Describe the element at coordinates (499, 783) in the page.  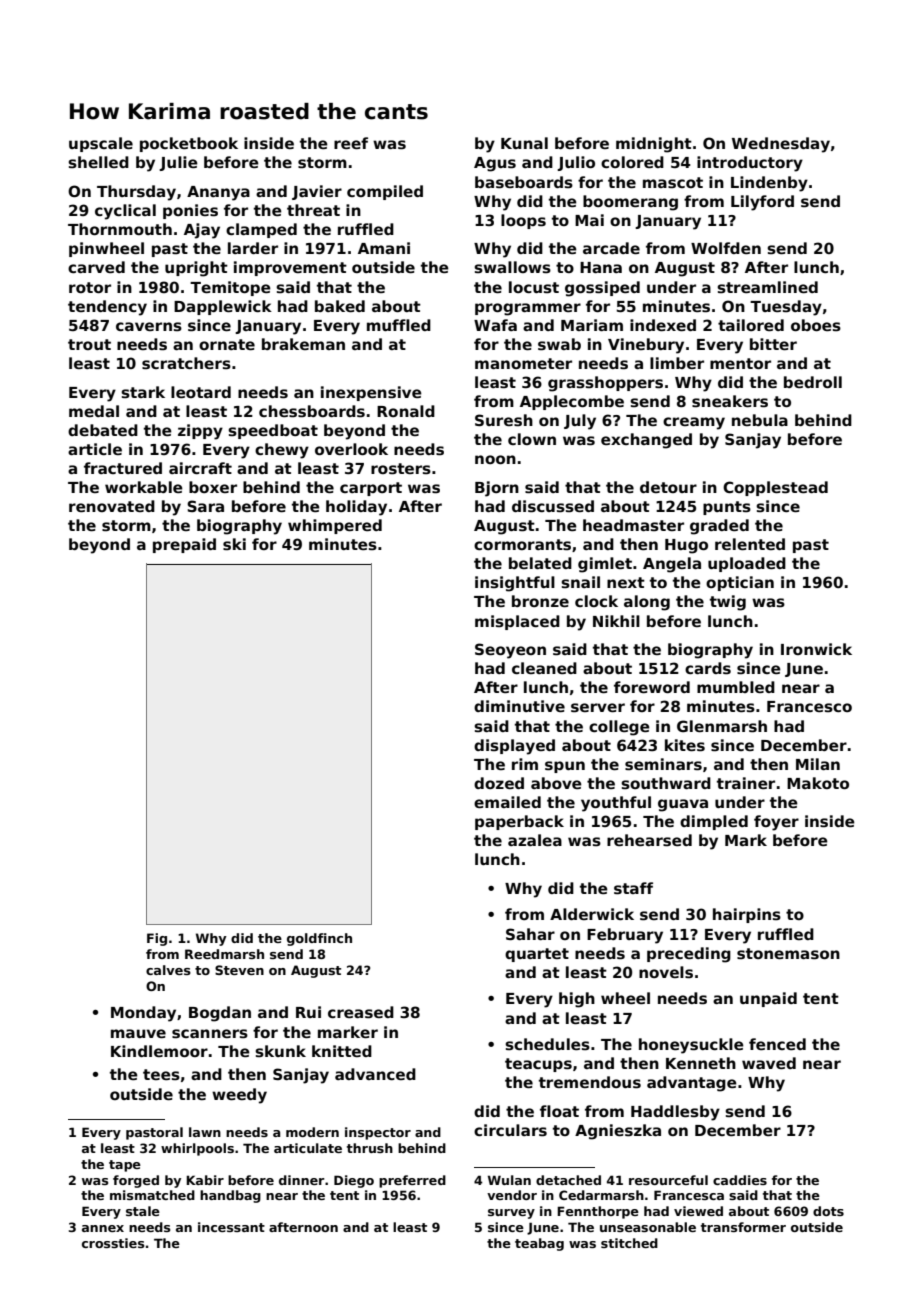
I see `dozed` at that location.
